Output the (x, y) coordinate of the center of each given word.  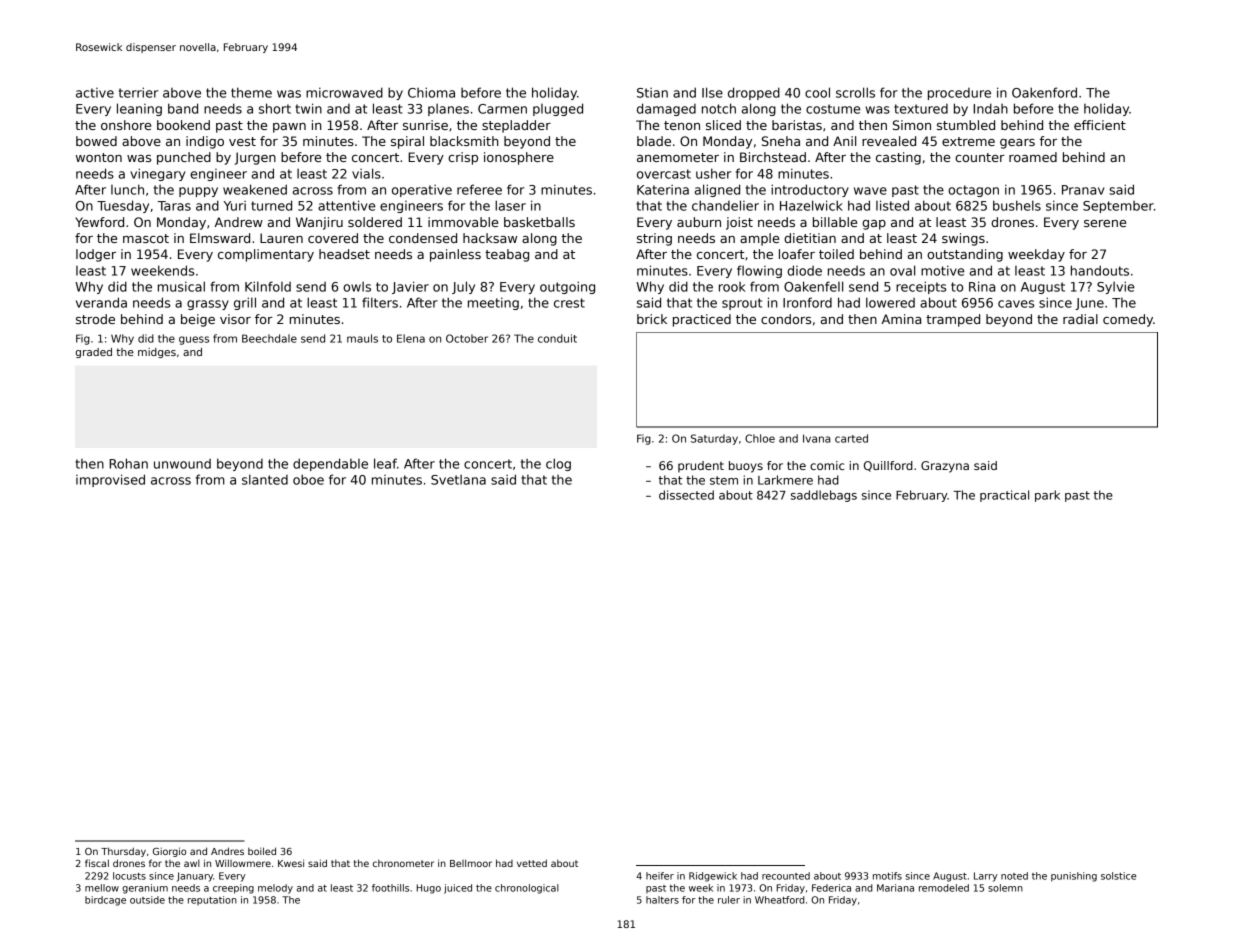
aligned (717, 190)
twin (308, 108)
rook (732, 287)
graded (94, 353)
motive (942, 270)
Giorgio (169, 852)
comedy (1128, 320)
